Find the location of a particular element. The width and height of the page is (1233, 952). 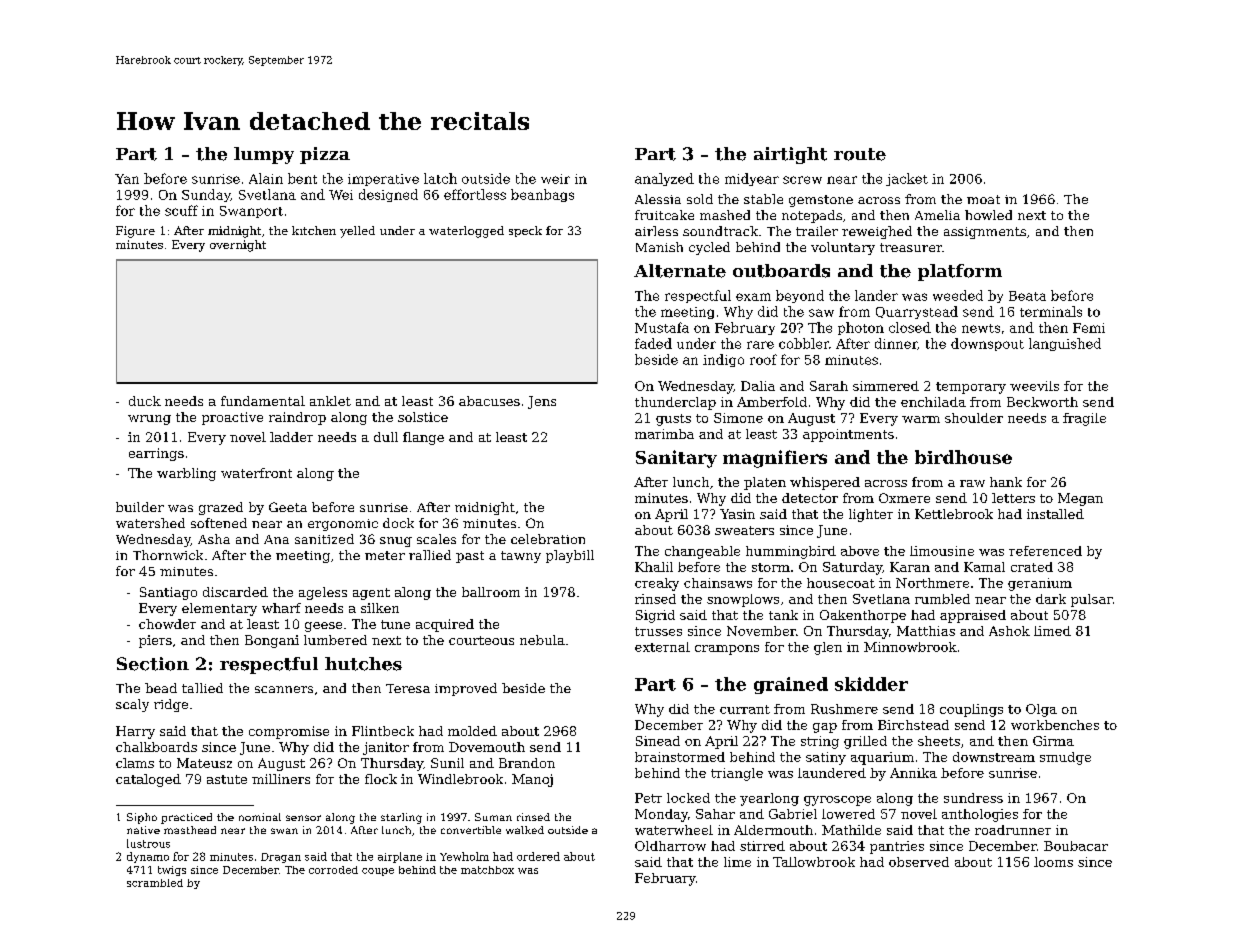

scrambled is located at coordinates (155, 883).
